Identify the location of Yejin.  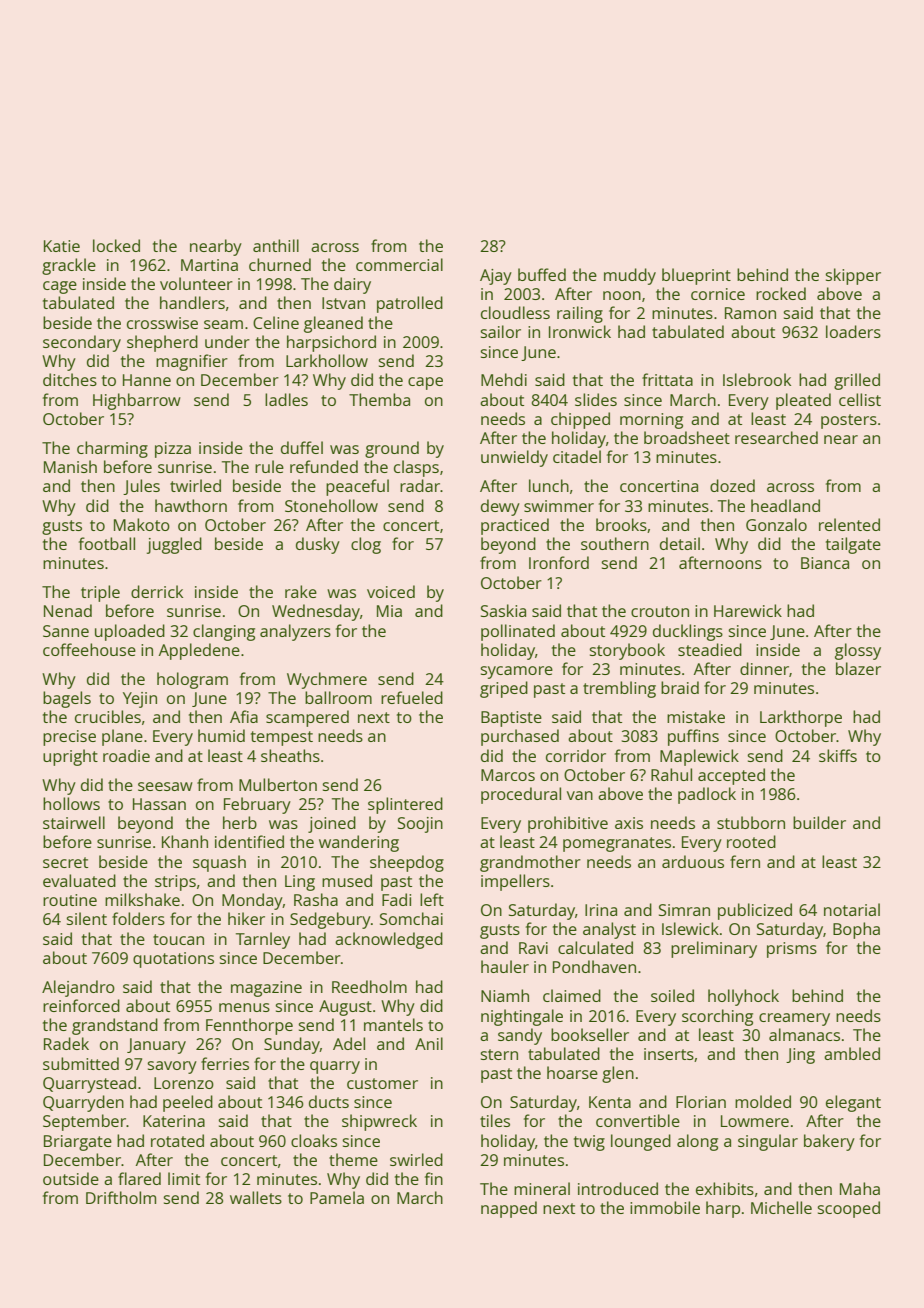
(140, 700).
